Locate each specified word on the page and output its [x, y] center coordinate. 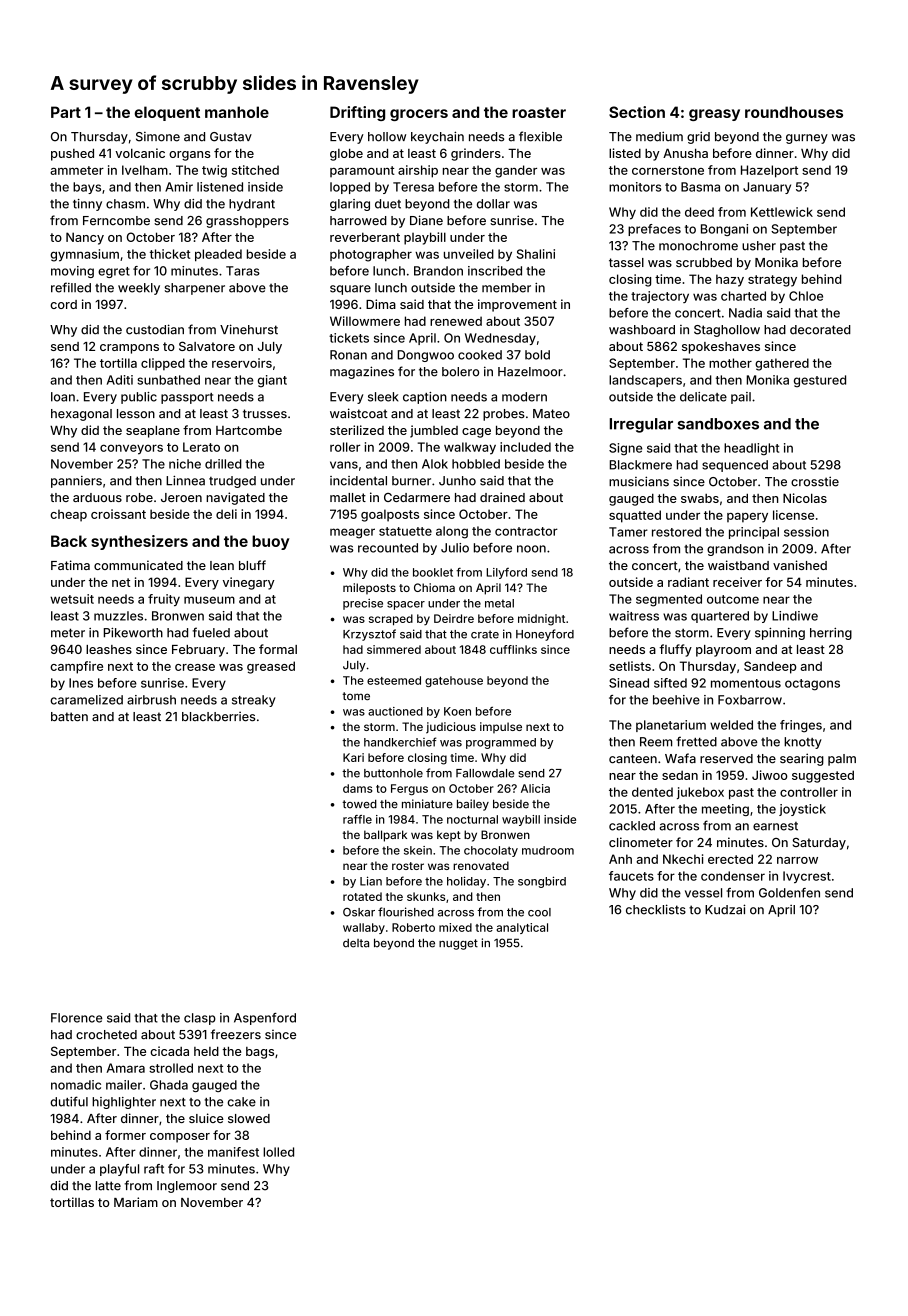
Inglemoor [187, 1187]
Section [637, 112]
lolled [278, 1152]
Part [66, 112]
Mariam [136, 1202]
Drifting [357, 113]
